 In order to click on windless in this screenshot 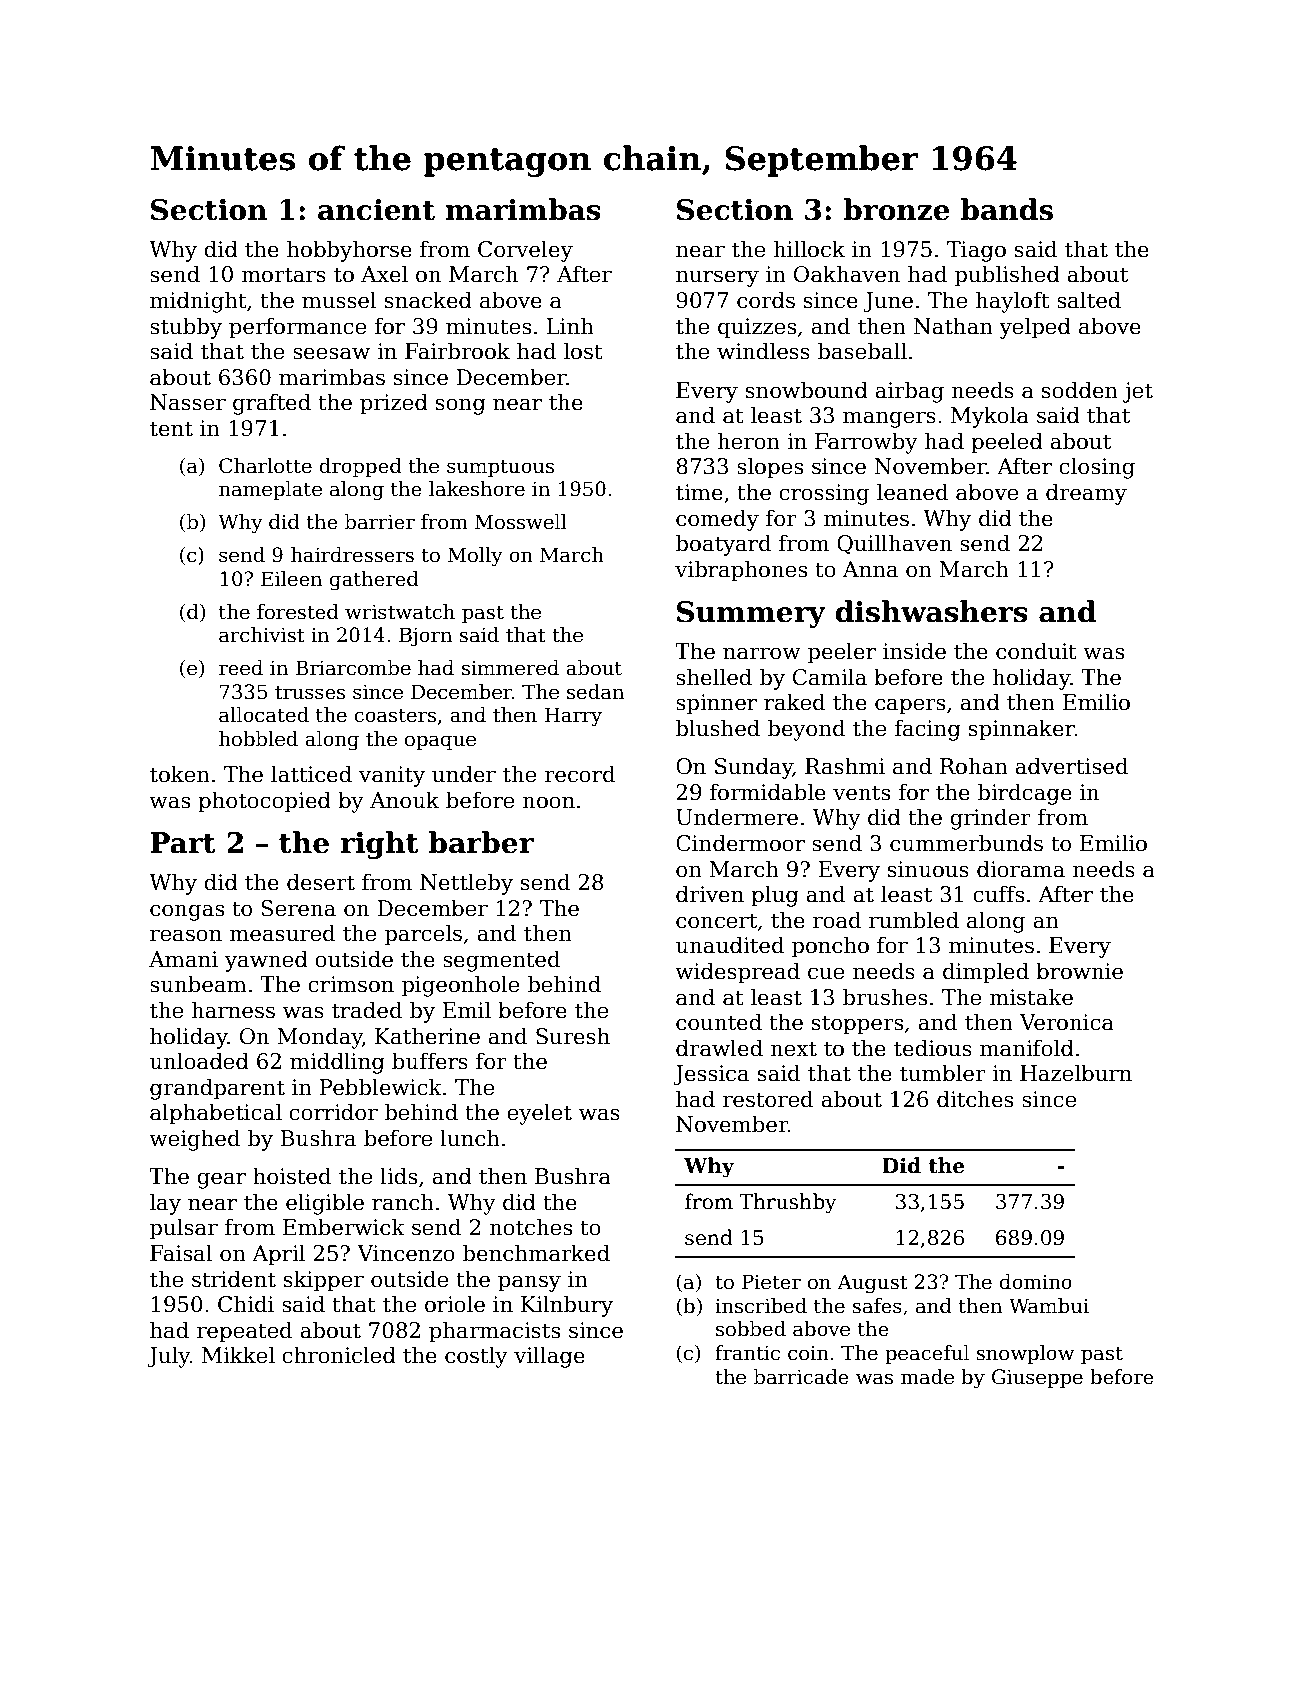, I will do `click(763, 351)`.
